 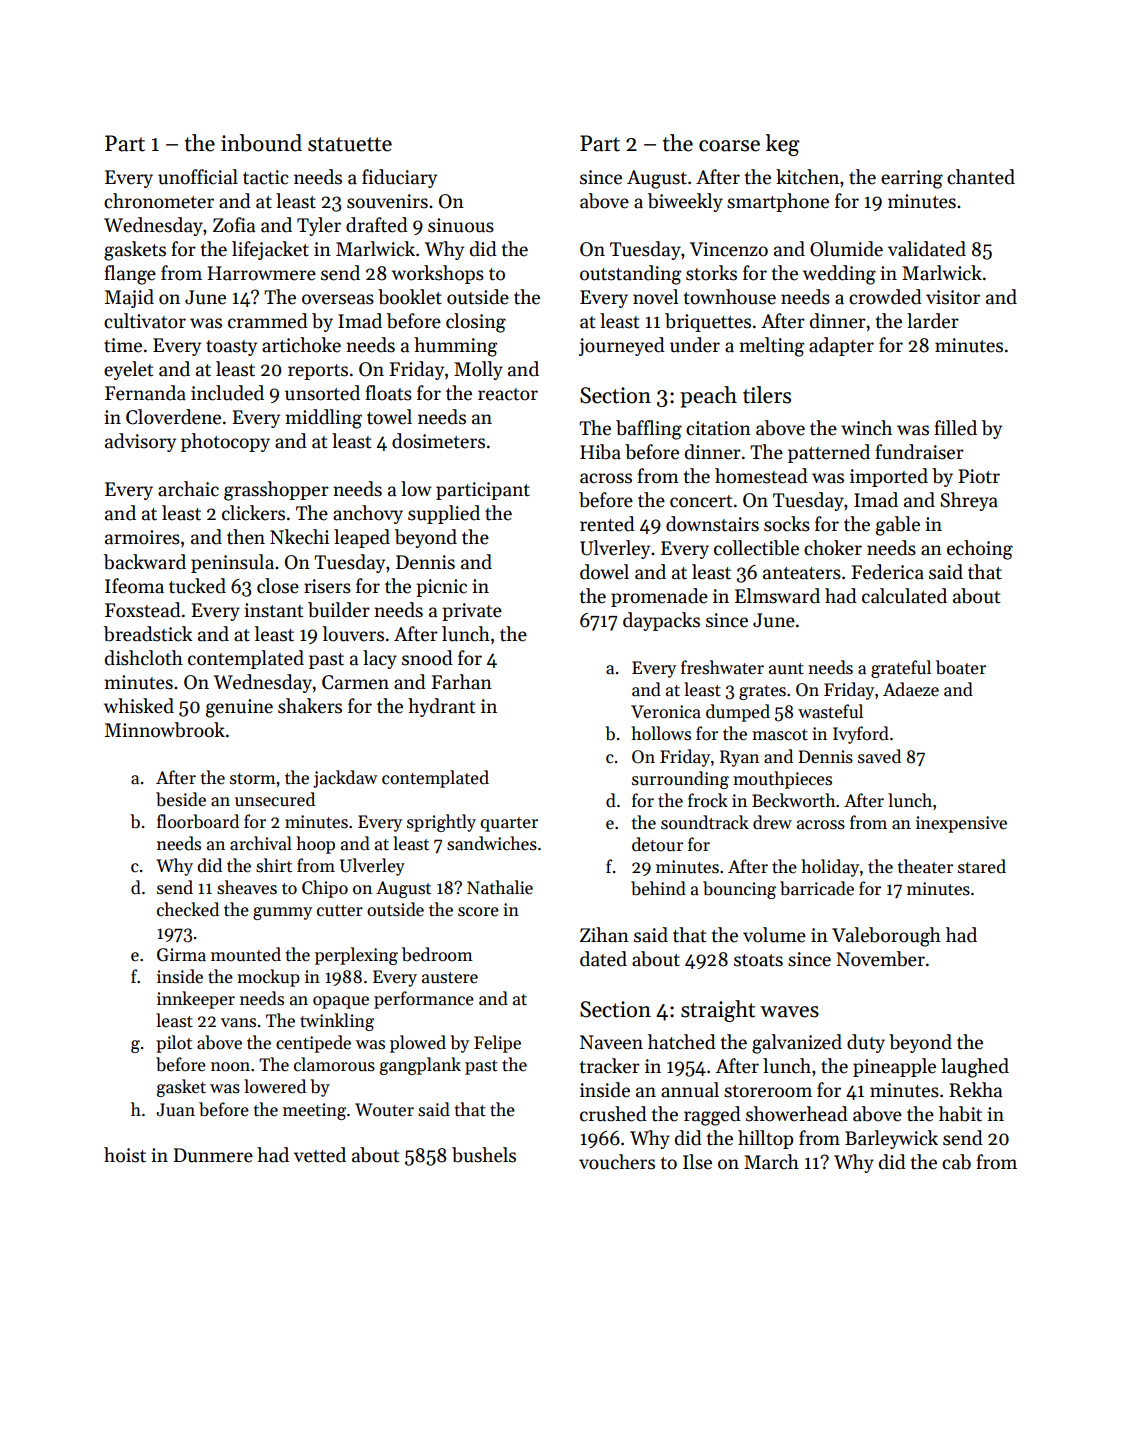 What do you see at coordinates (780, 735) in the screenshot?
I see `mascot` at bounding box center [780, 735].
